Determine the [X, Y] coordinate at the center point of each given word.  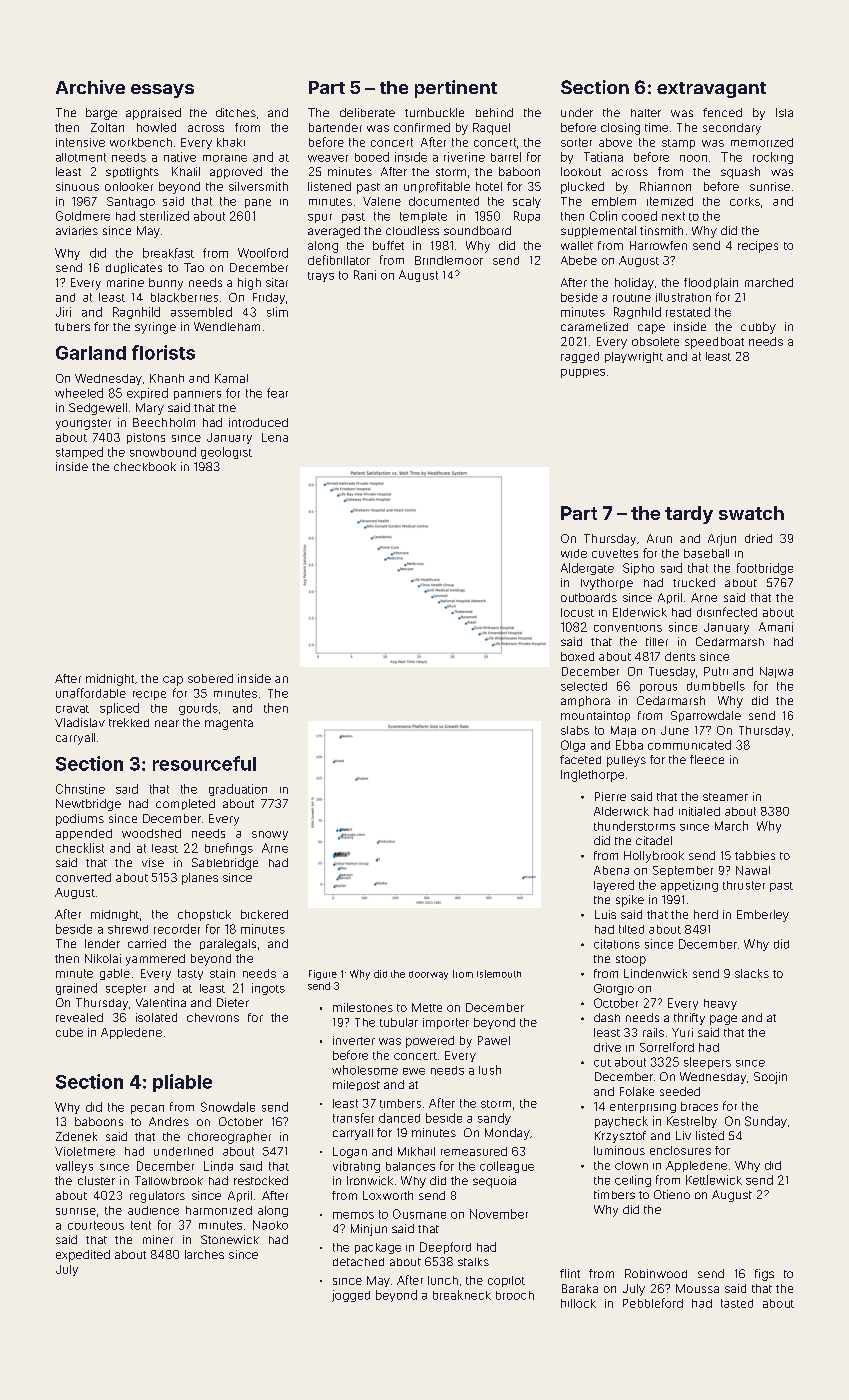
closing [620, 129]
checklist [80, 848]
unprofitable [437, 187]
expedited [83, 1256]
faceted [580, 759]
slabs [575, 730]
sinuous [77, 186]
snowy [270, 835]
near [167, 723]
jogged [351, 1296]
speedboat [714, 343]
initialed [699, 811]
